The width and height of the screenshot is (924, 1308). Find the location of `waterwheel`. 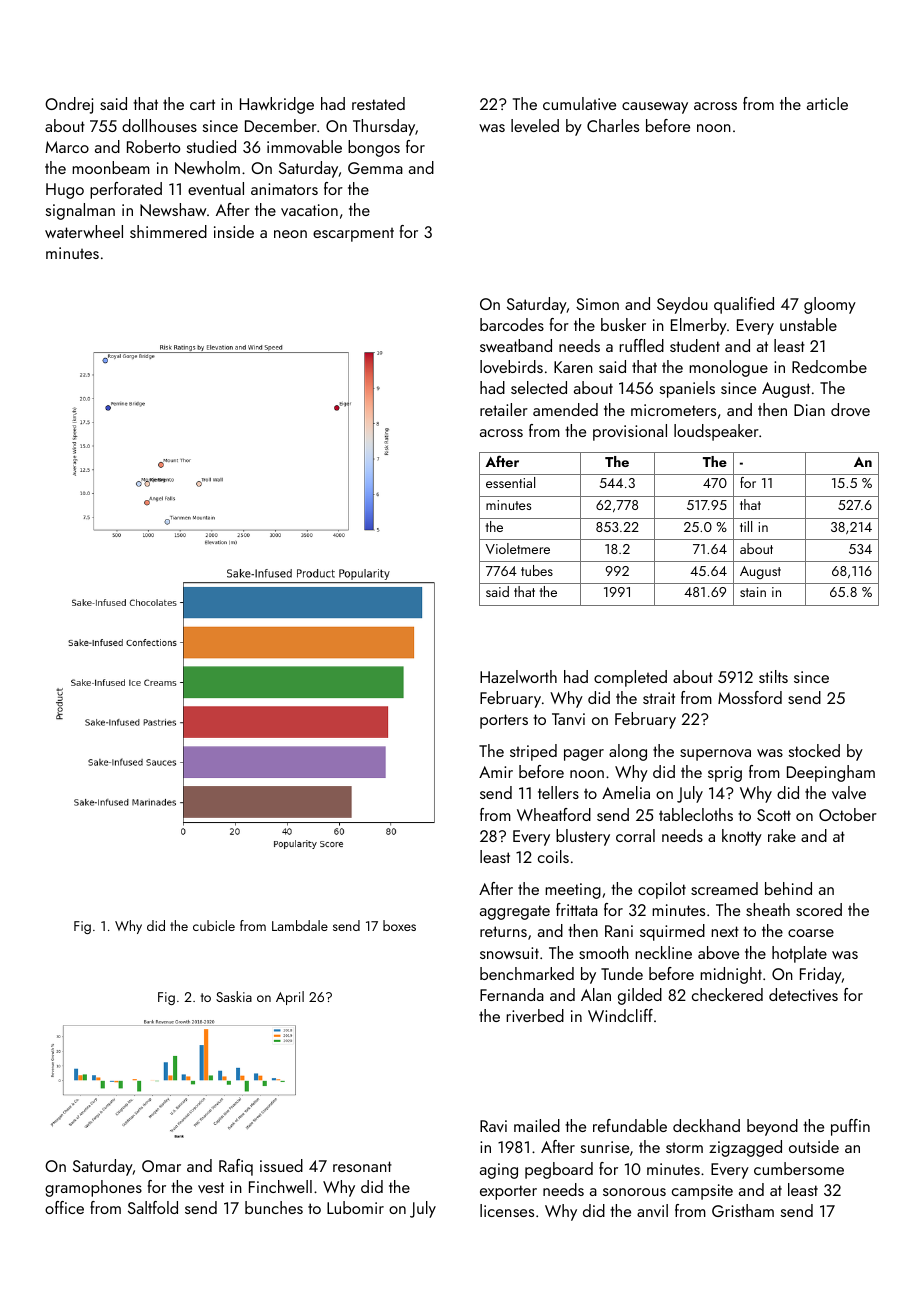

waterwheel is located at coordinates (84, 231).
